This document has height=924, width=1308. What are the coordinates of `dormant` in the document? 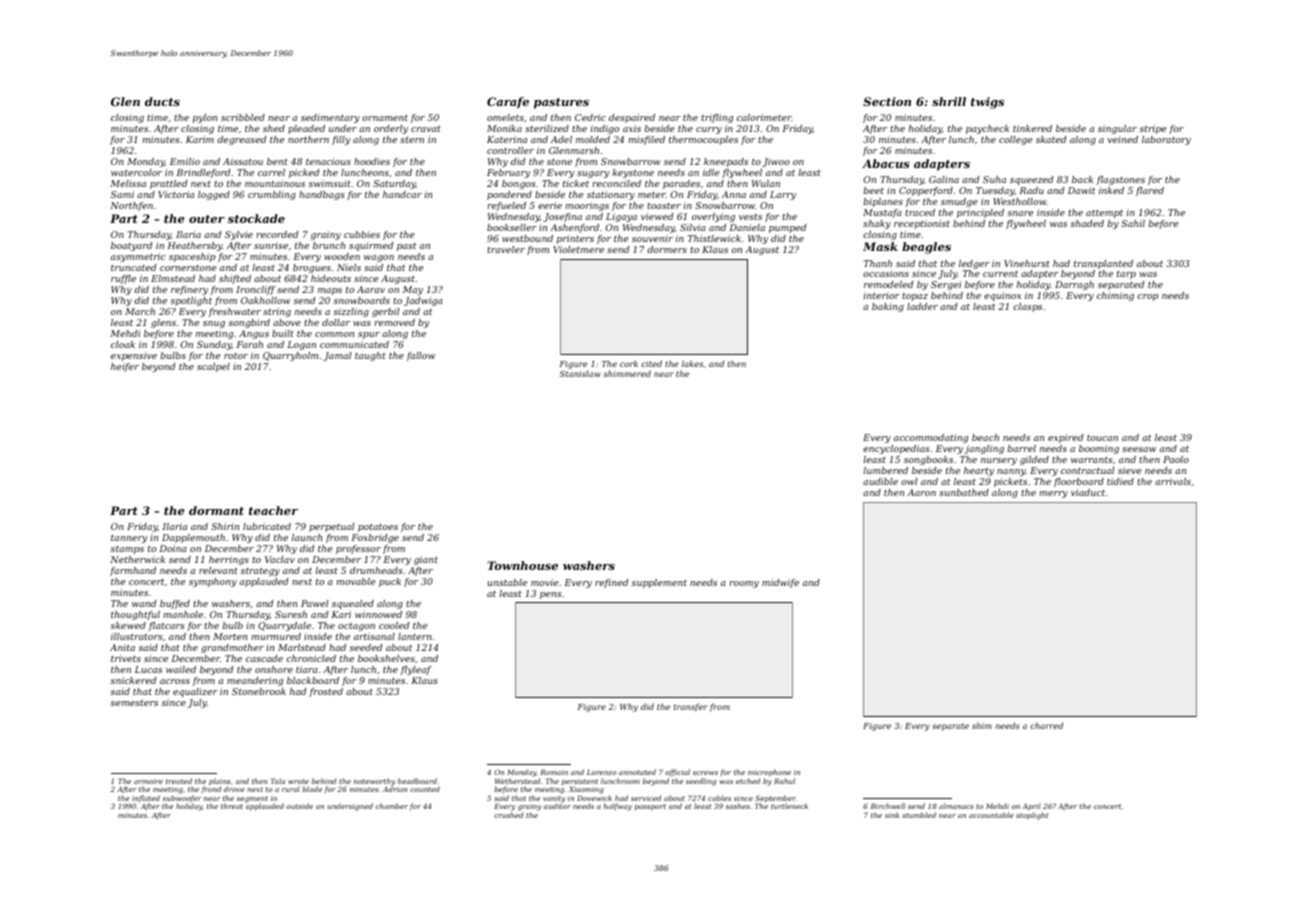 It's located at (216, 510).
